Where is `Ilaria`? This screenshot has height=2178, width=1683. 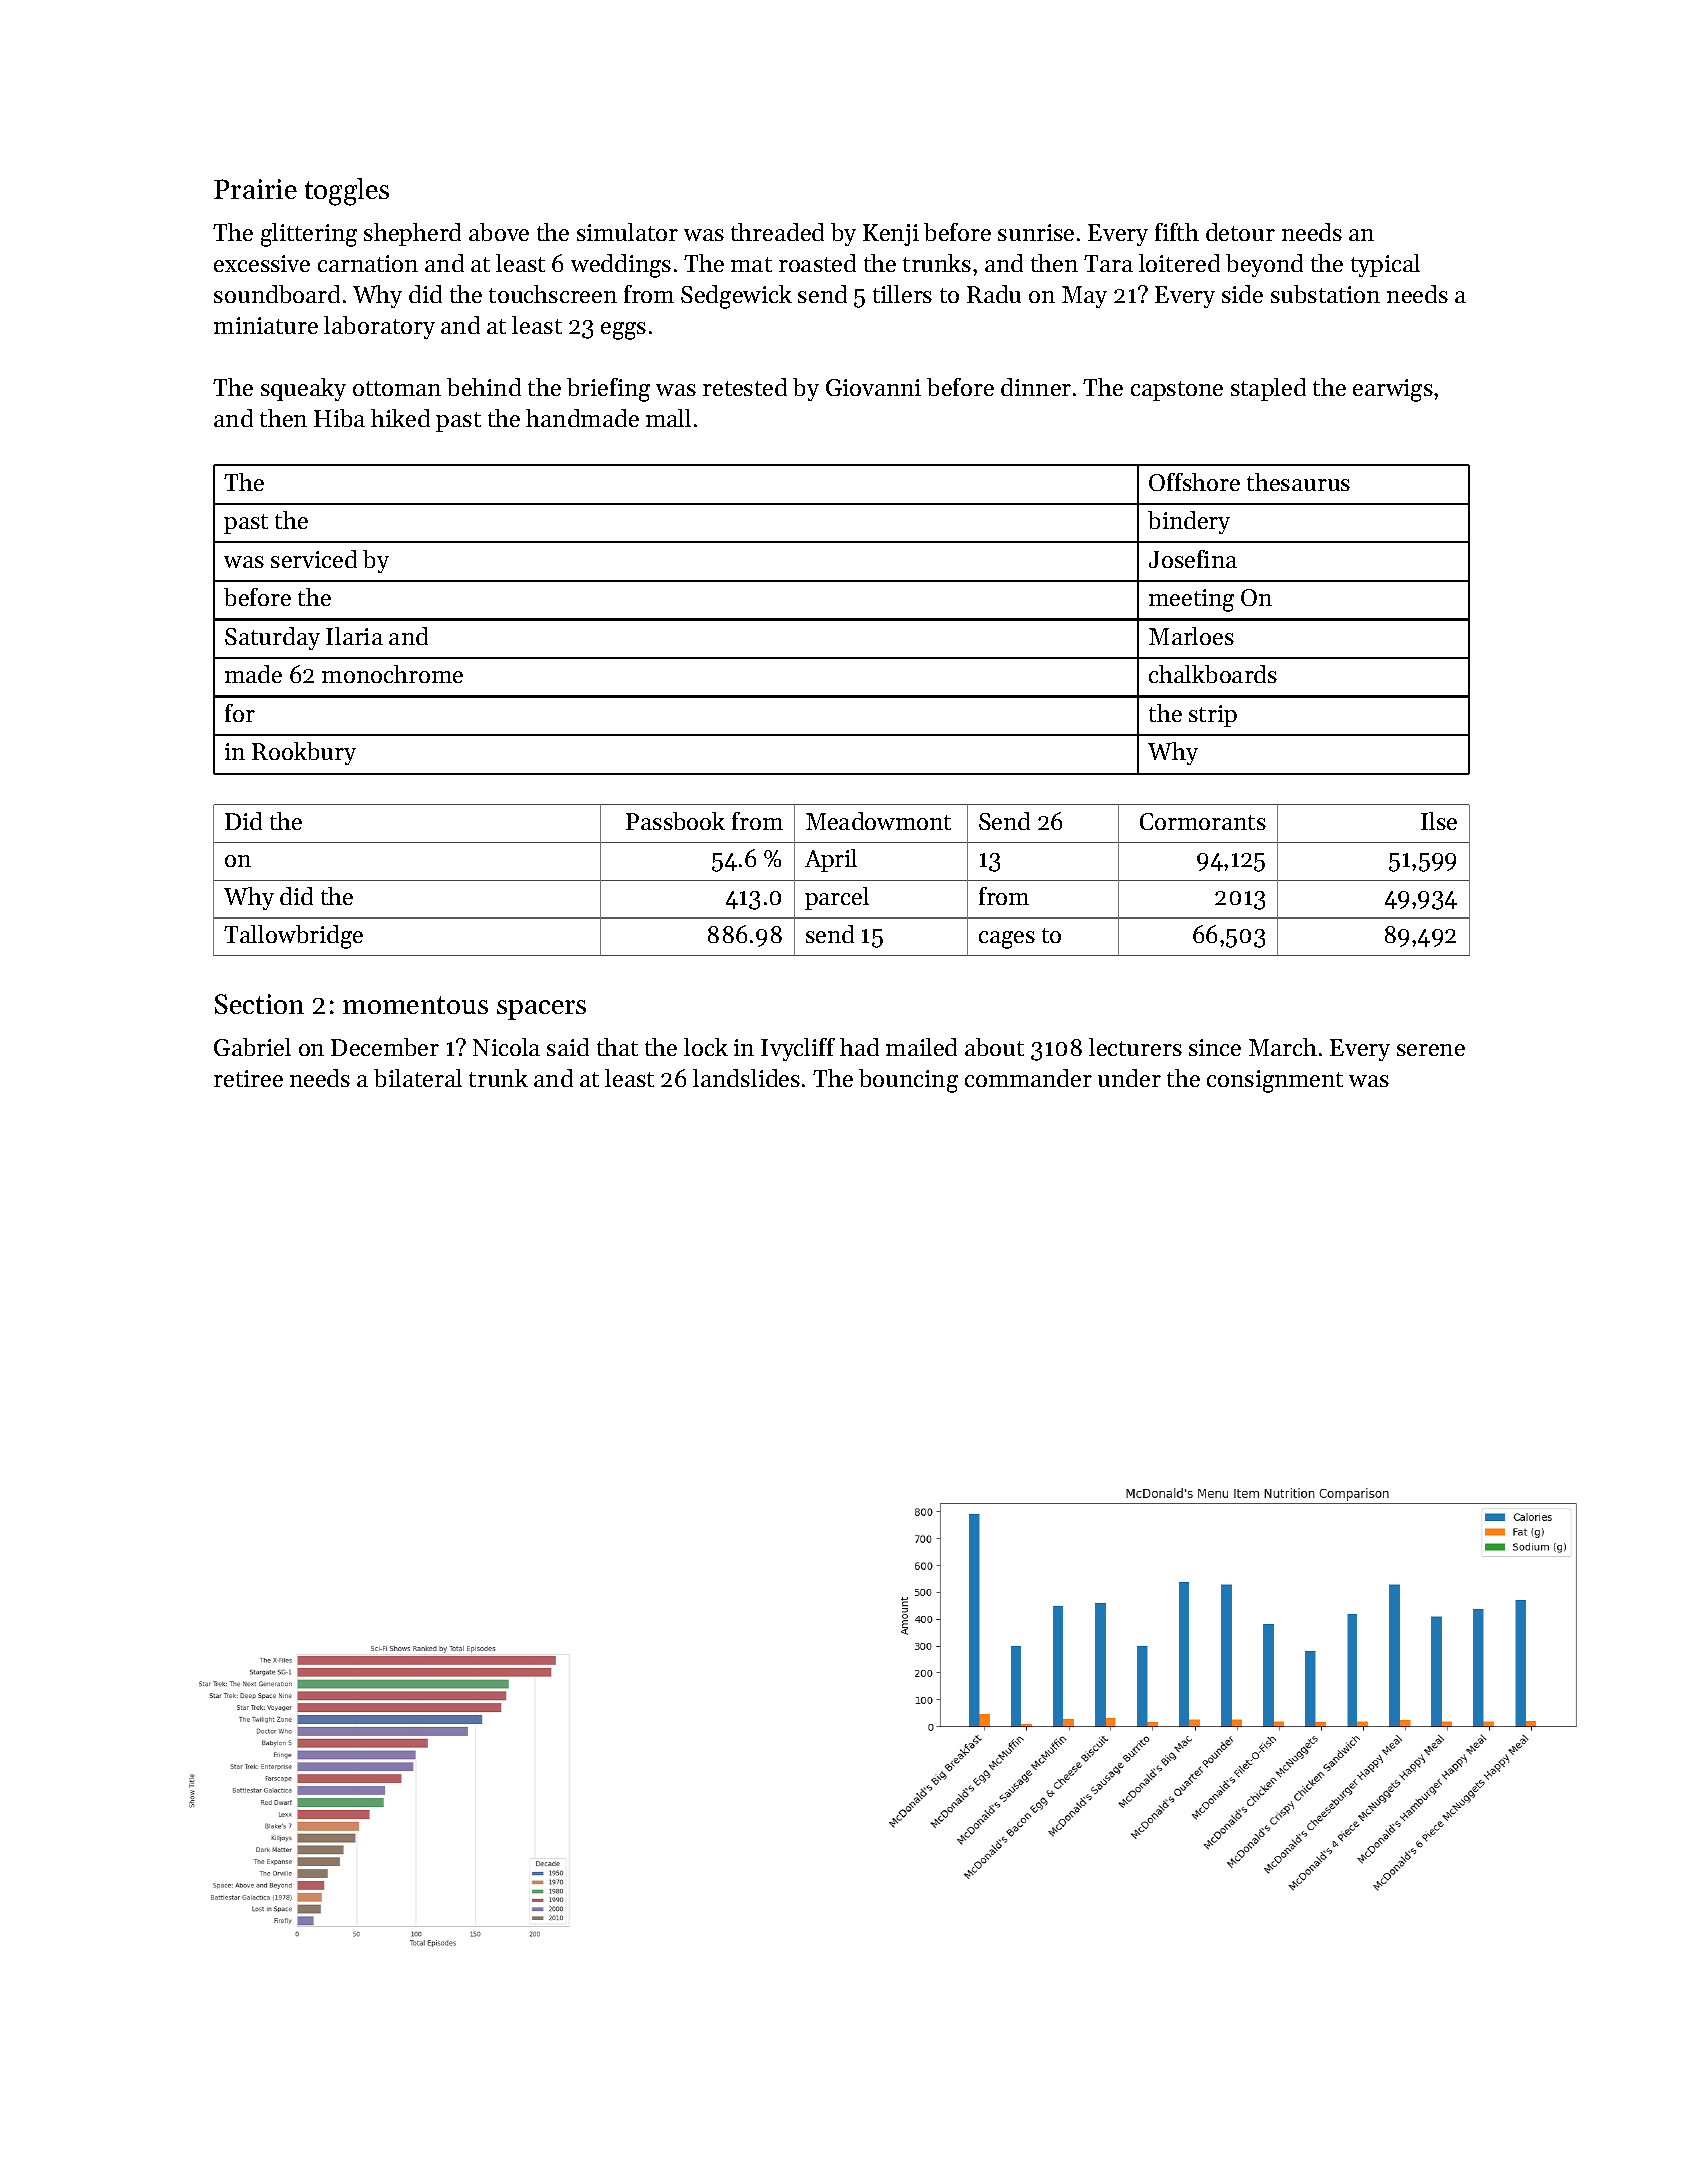
Ilaria is located at coordinates (354, 636).
